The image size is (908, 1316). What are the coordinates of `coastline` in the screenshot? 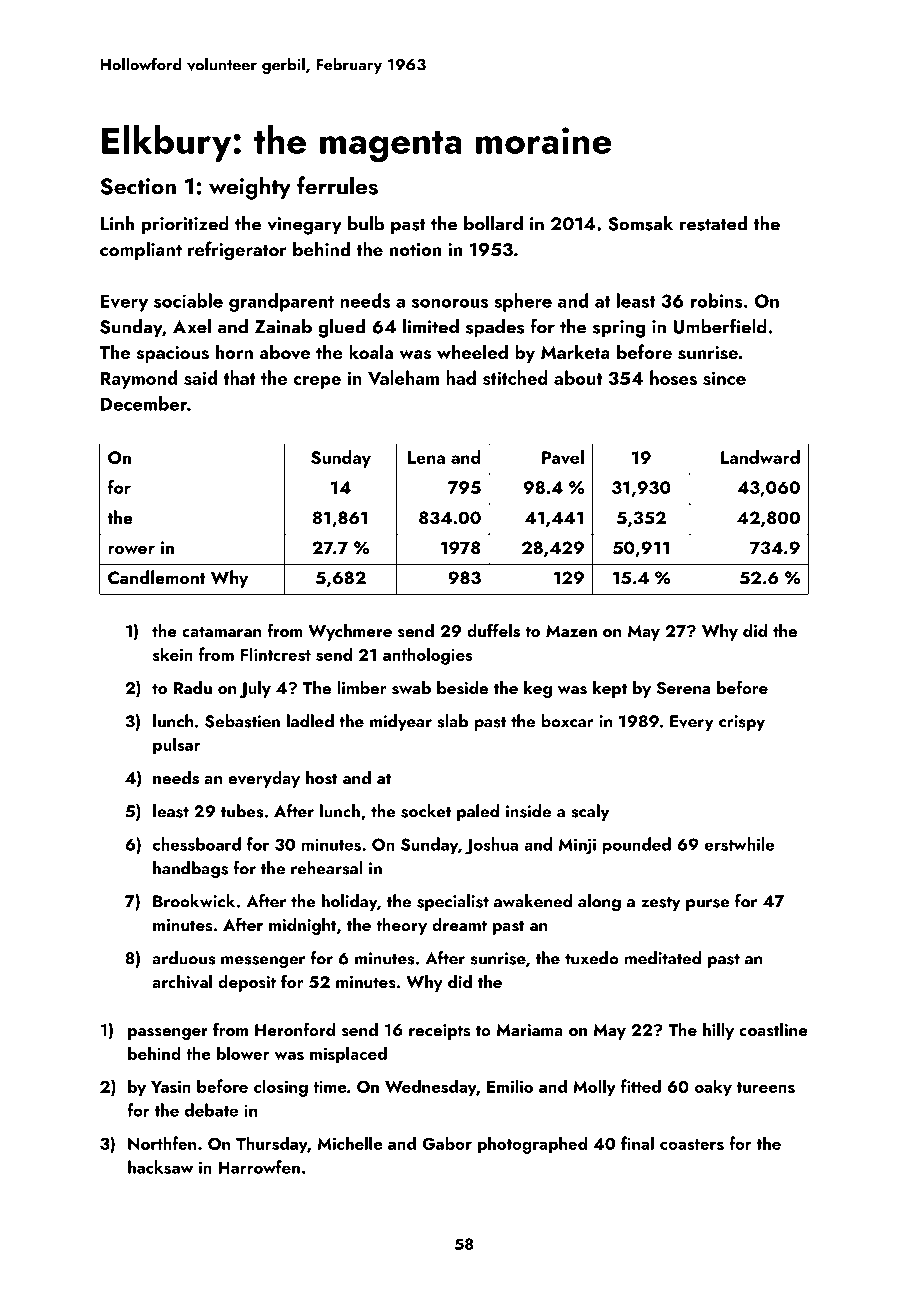 It's located at (773, 1030).
